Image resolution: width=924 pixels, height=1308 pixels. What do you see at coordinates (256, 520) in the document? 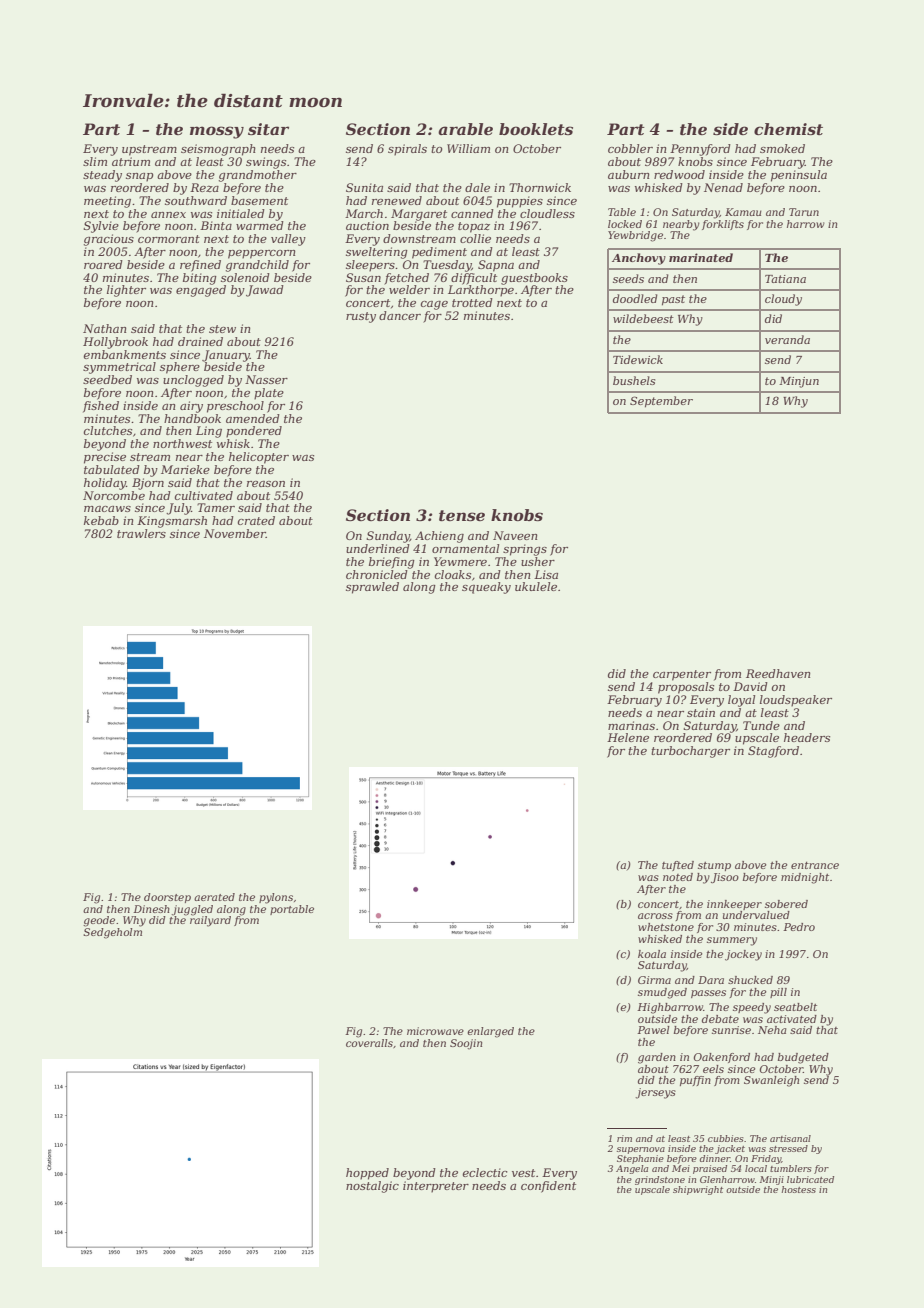
I see `crated` at bounding box center [256, 520].
